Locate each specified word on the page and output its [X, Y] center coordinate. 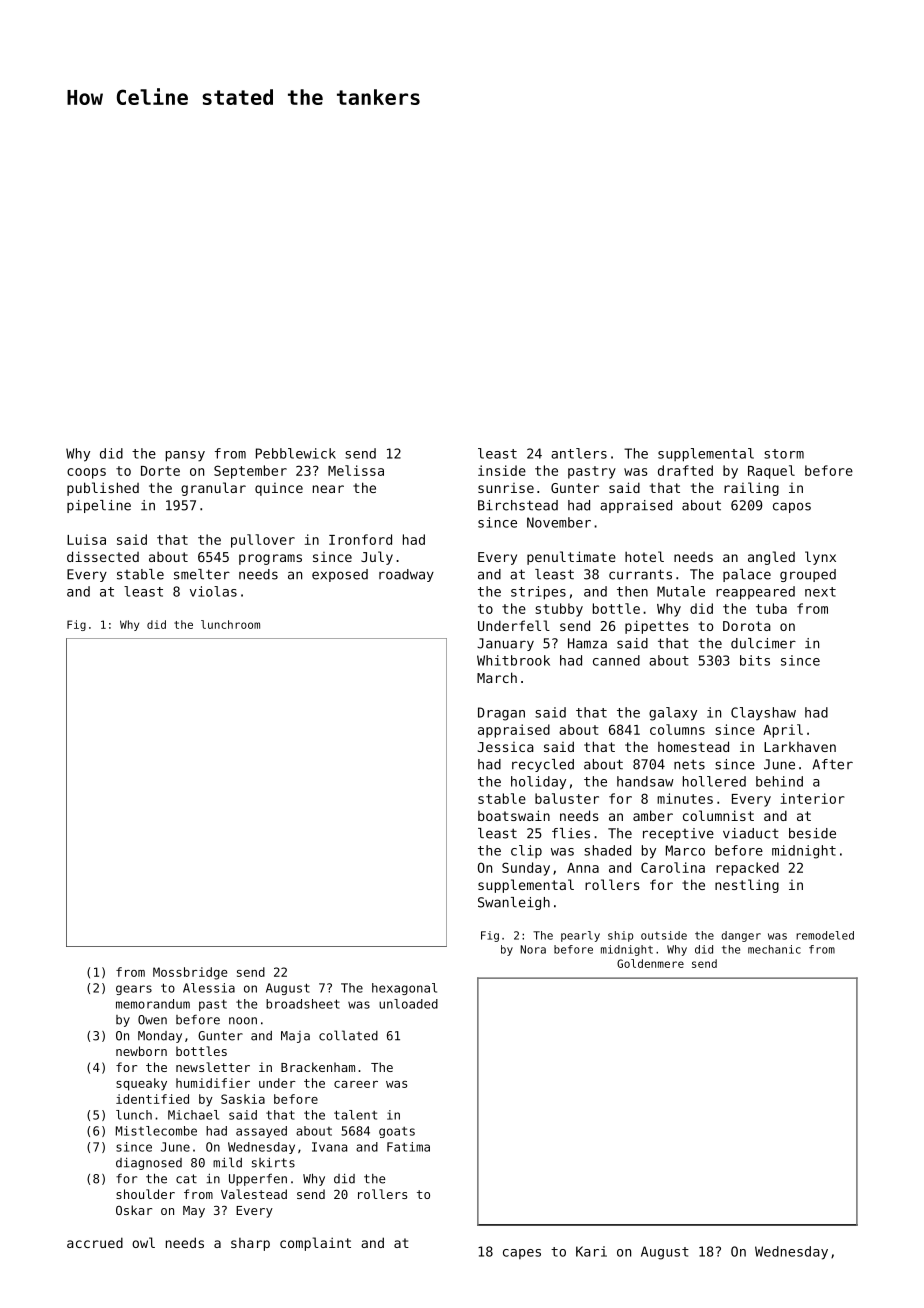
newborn [141, 1051]
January [505, 644]
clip [526, 851]
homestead [693, 746]
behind [779, 781]
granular [213, 489]
